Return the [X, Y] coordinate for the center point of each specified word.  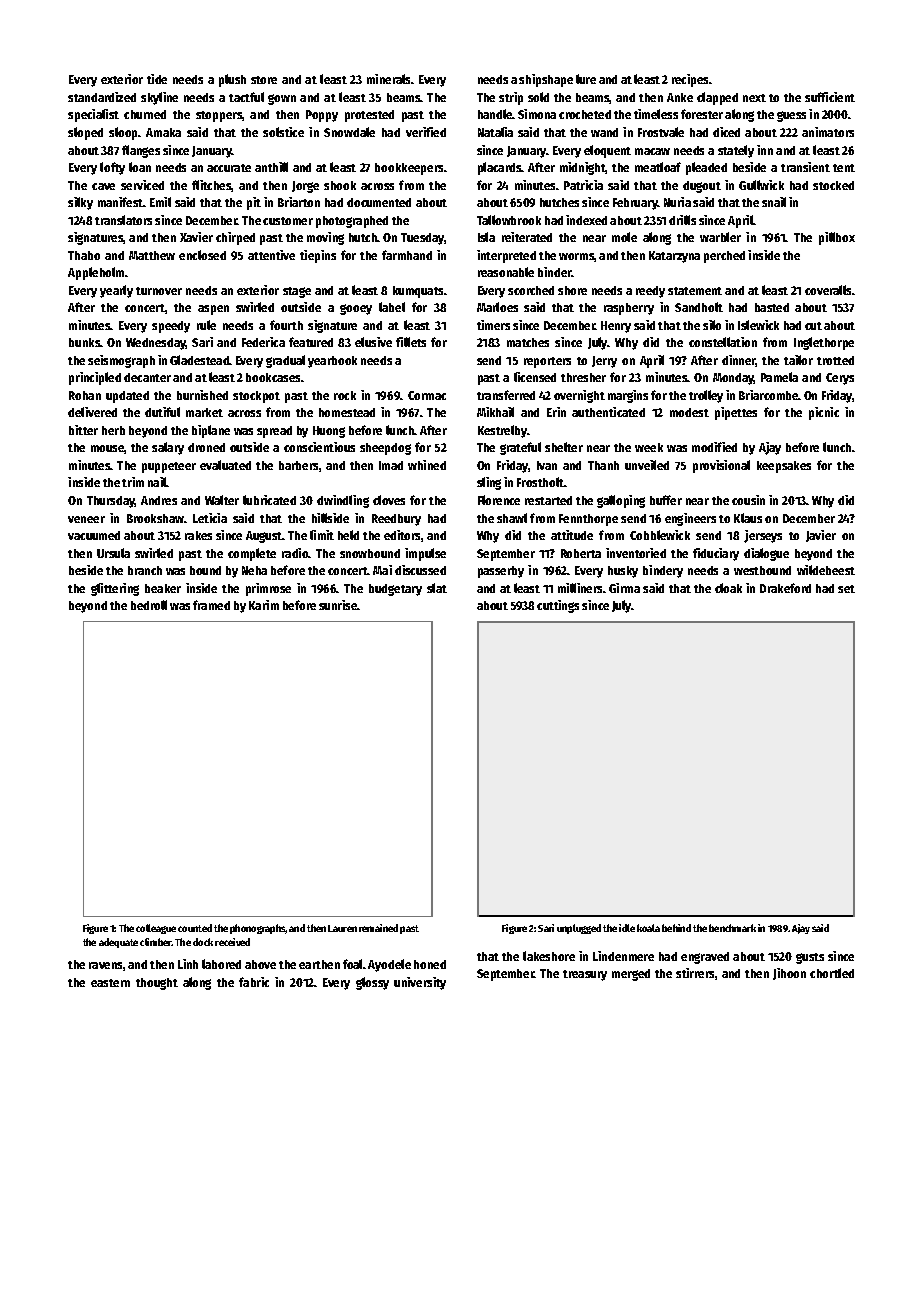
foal [353, 964]
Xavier [196, 237]
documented [379, 202]
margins [628, 396]
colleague [156, 929]
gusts [810, 958]
